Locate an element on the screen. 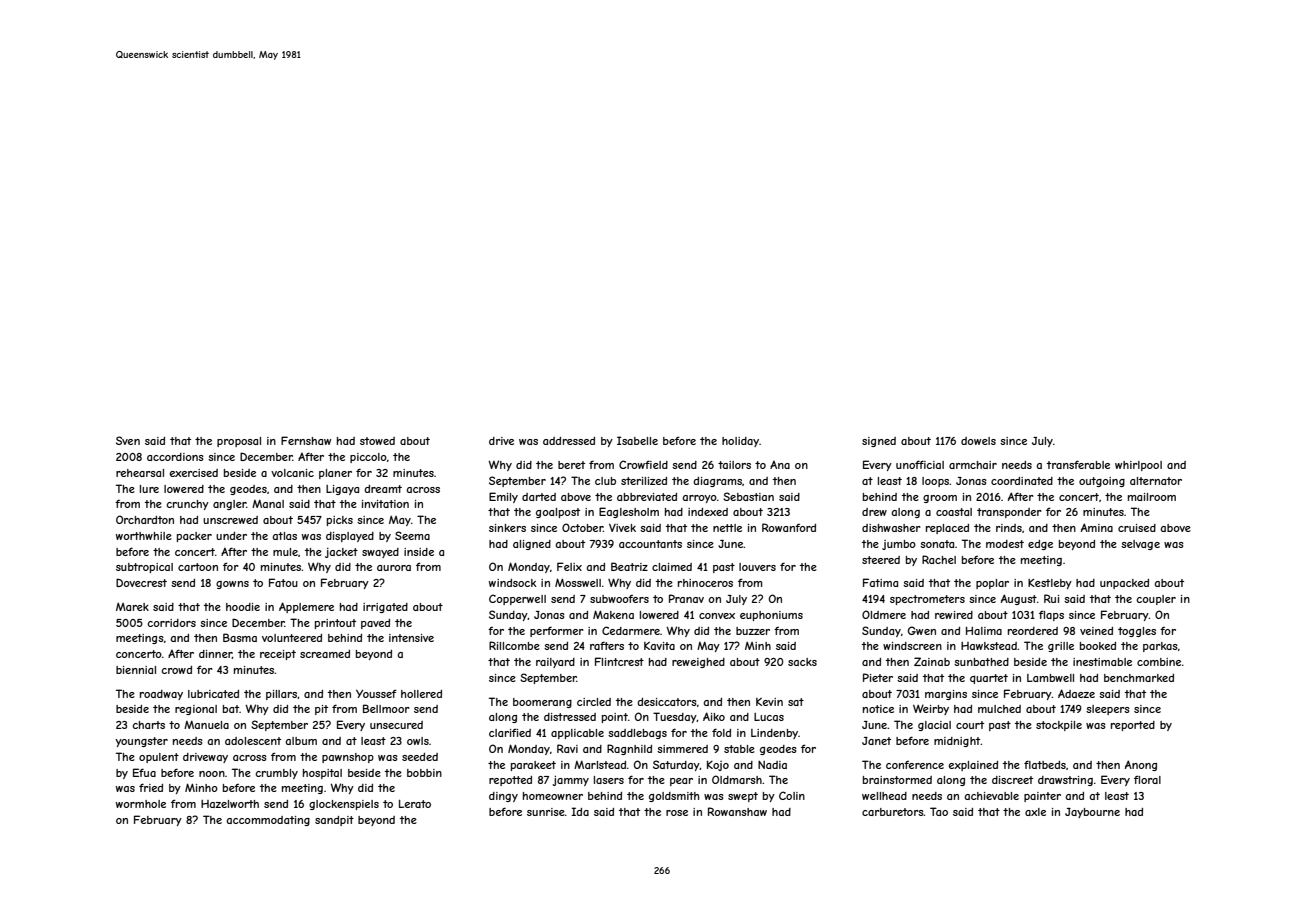 The width and height of the screenshot is (1308, 924). dowels is located at coordinates (978, 441).
